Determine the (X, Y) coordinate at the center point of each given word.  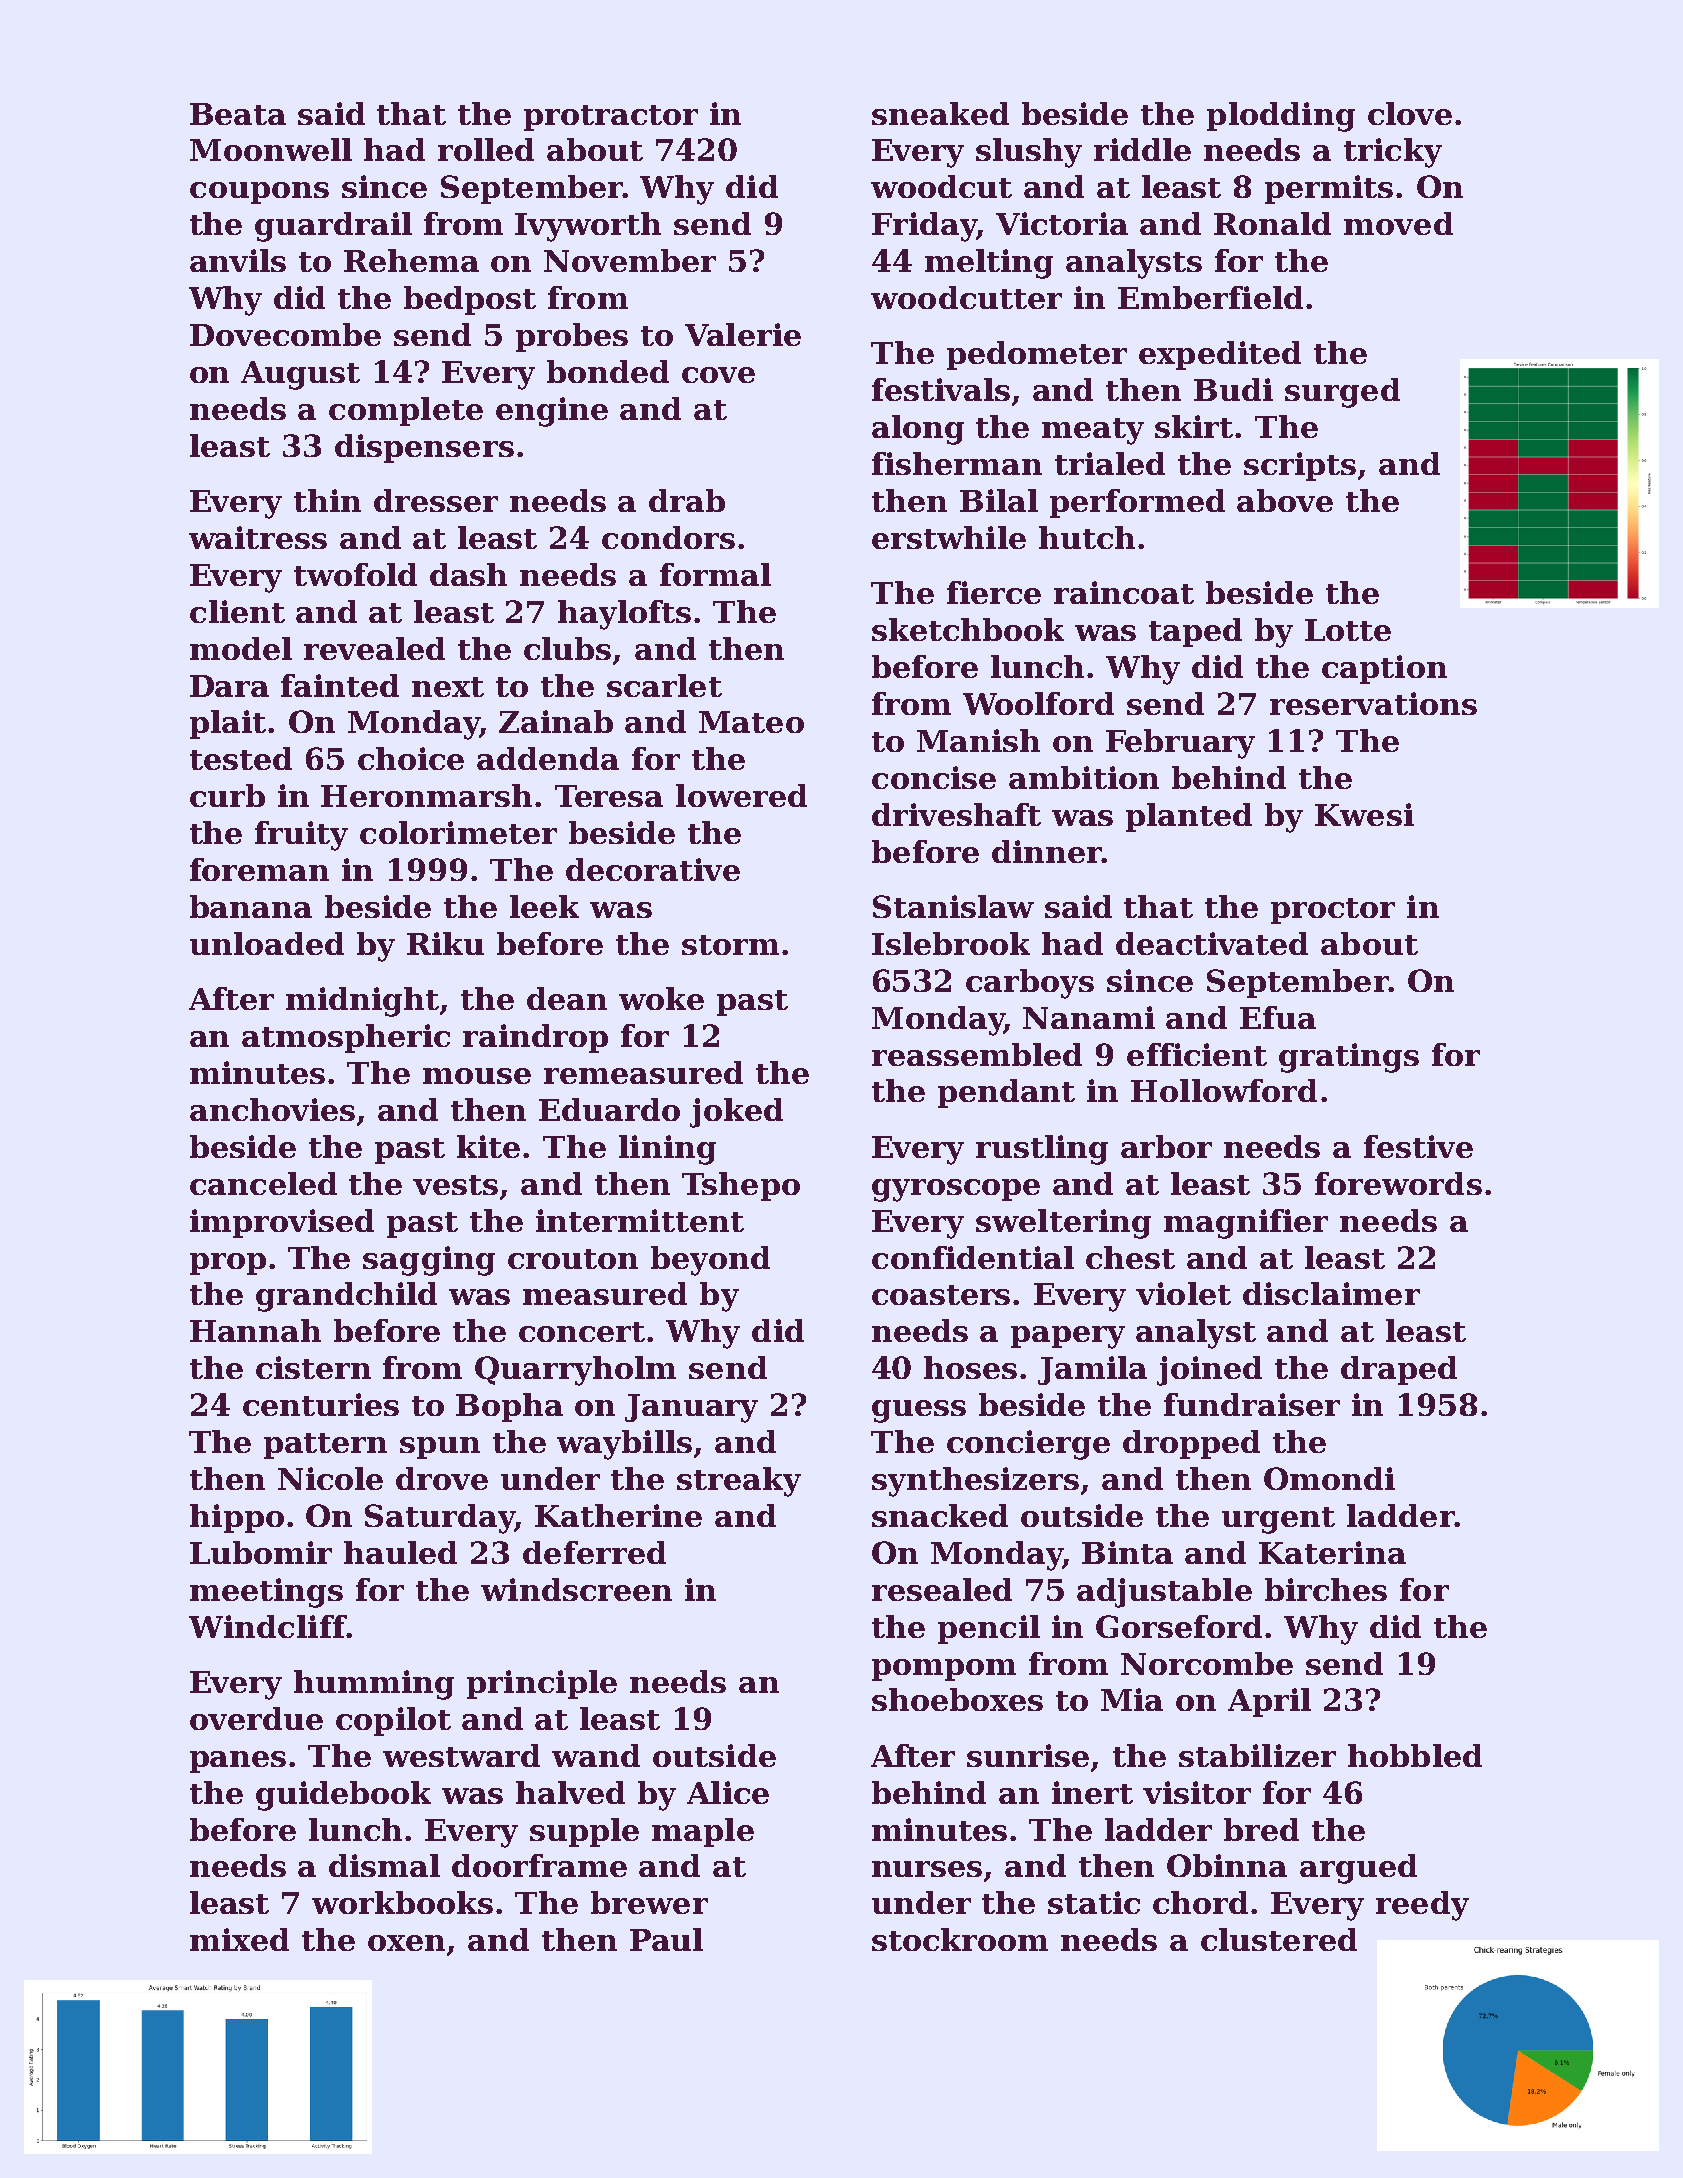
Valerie (743, 334)
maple (703, 1832)
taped (1195, 632)
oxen (406, 1943)
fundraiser (1252, 1404)
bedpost (470, 300)
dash (468, 574)
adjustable (1164, 1593)
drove (442, 1478)
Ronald (1272, 223)
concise (934, 777)
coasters (941, 1295)
